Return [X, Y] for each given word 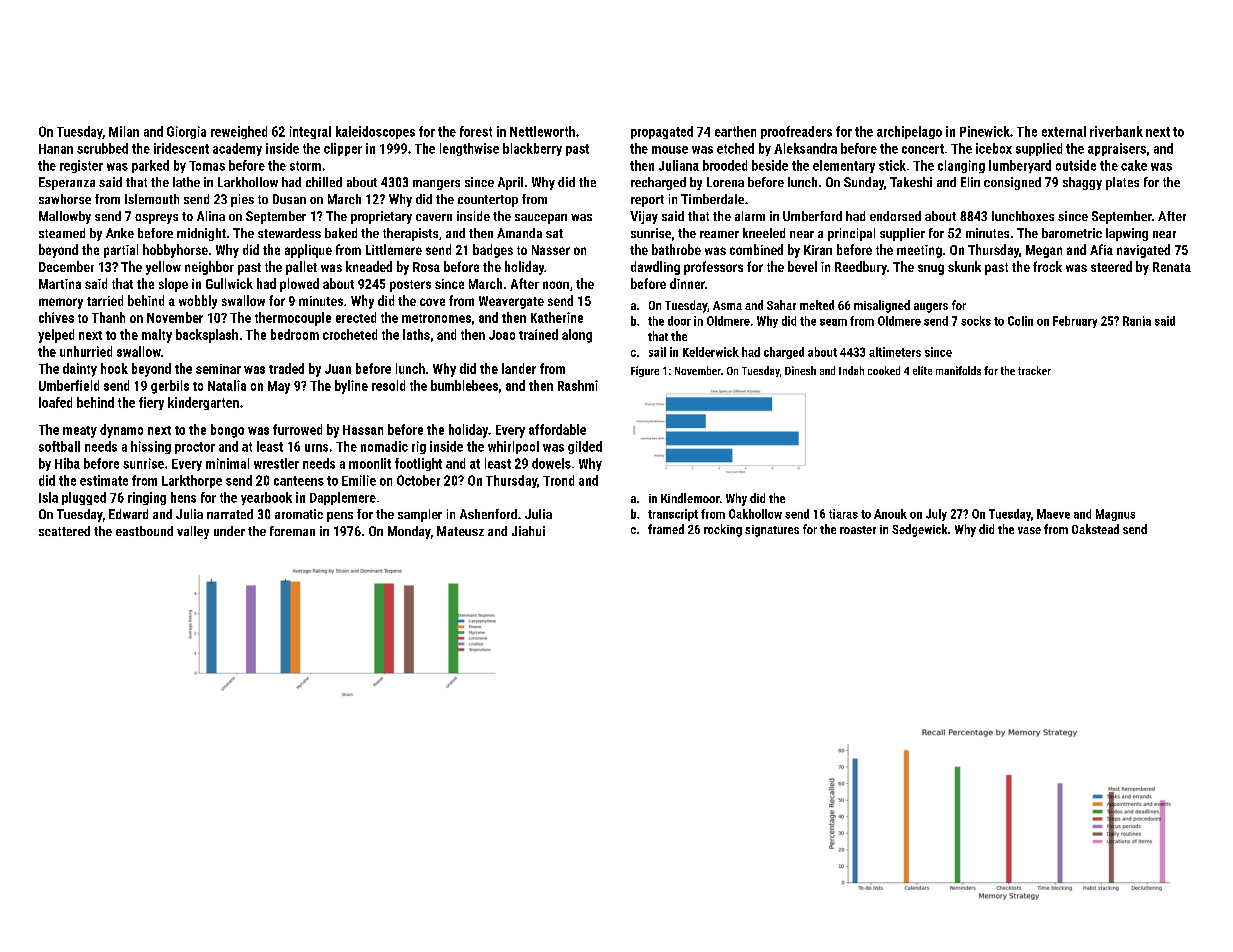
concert [923, 149]
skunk [964, 266]
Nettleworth [542, 131]
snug [931, 269]
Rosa [426, 267]
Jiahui [528, 531]
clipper [343, 149]
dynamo [121, 431]
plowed [299, 285]
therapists [410, 234]
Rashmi [578, 385]
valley [193, 532]
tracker [1034, 370]
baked [341, 233]
